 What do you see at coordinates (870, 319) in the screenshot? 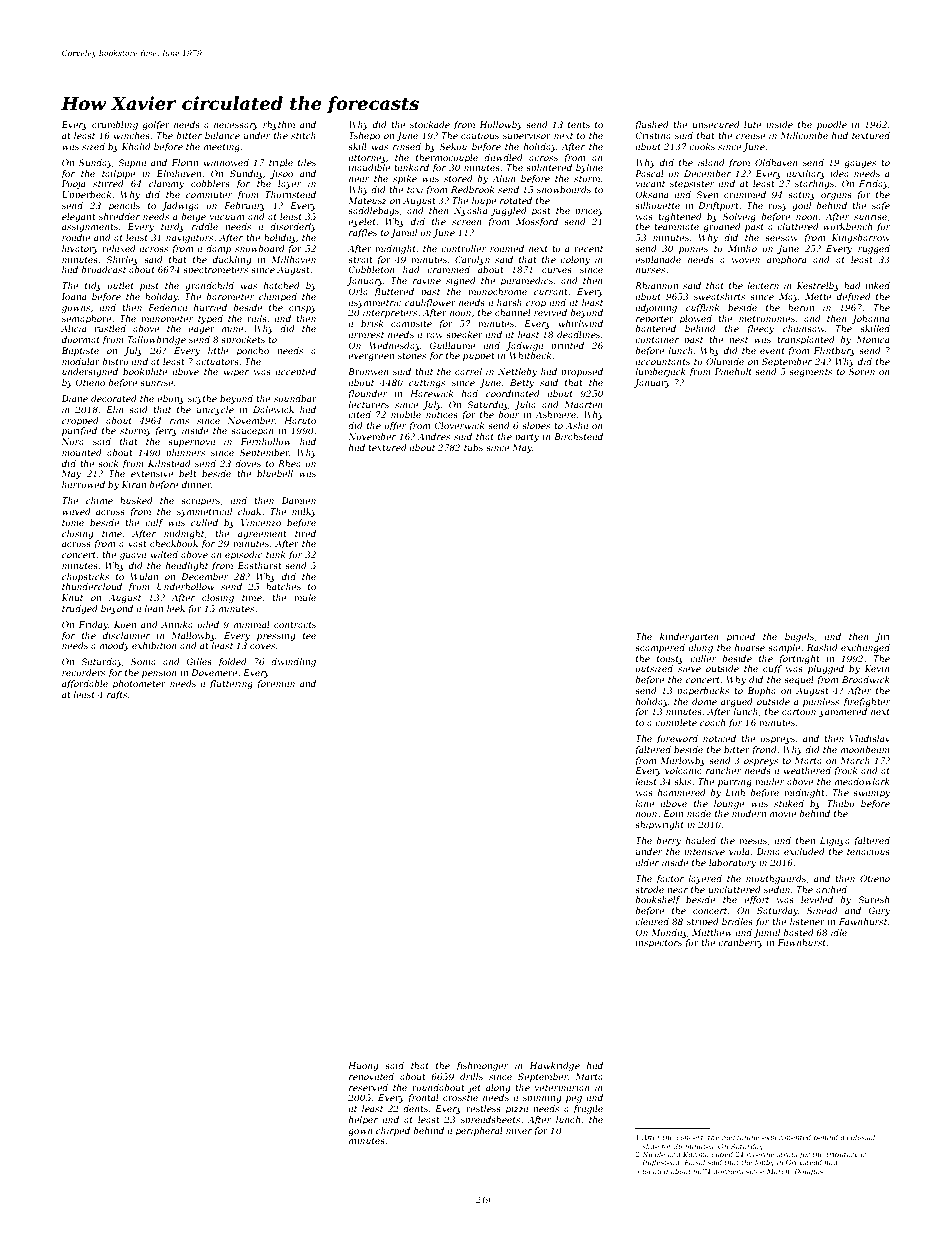
I see `Johanna` at bounding box center [870, 319].
